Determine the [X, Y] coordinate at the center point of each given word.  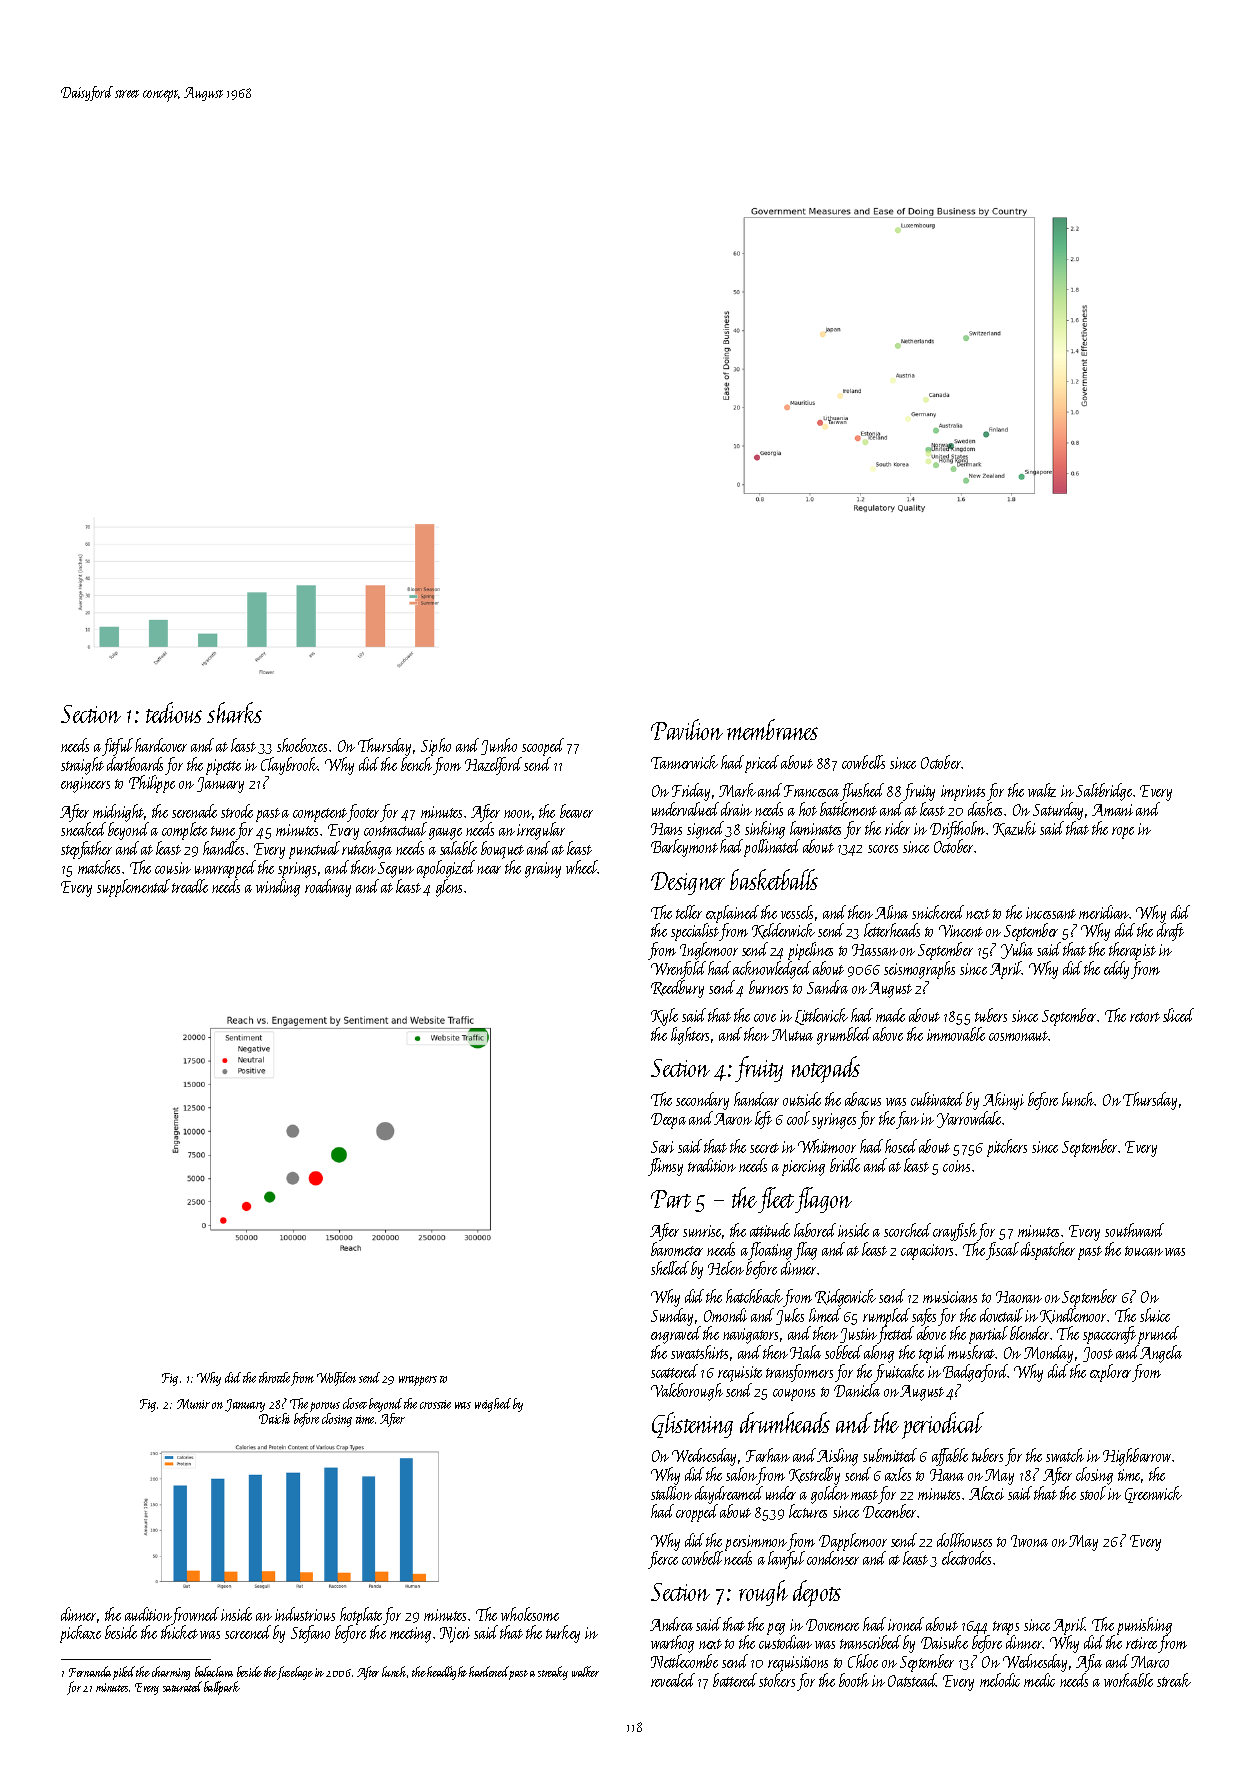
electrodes [966, 1558]
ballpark [222, 1688]
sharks [234, 712]
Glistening [692, 1425]
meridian [1104, 912]
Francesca [811, 791]
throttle [274, 1377]
